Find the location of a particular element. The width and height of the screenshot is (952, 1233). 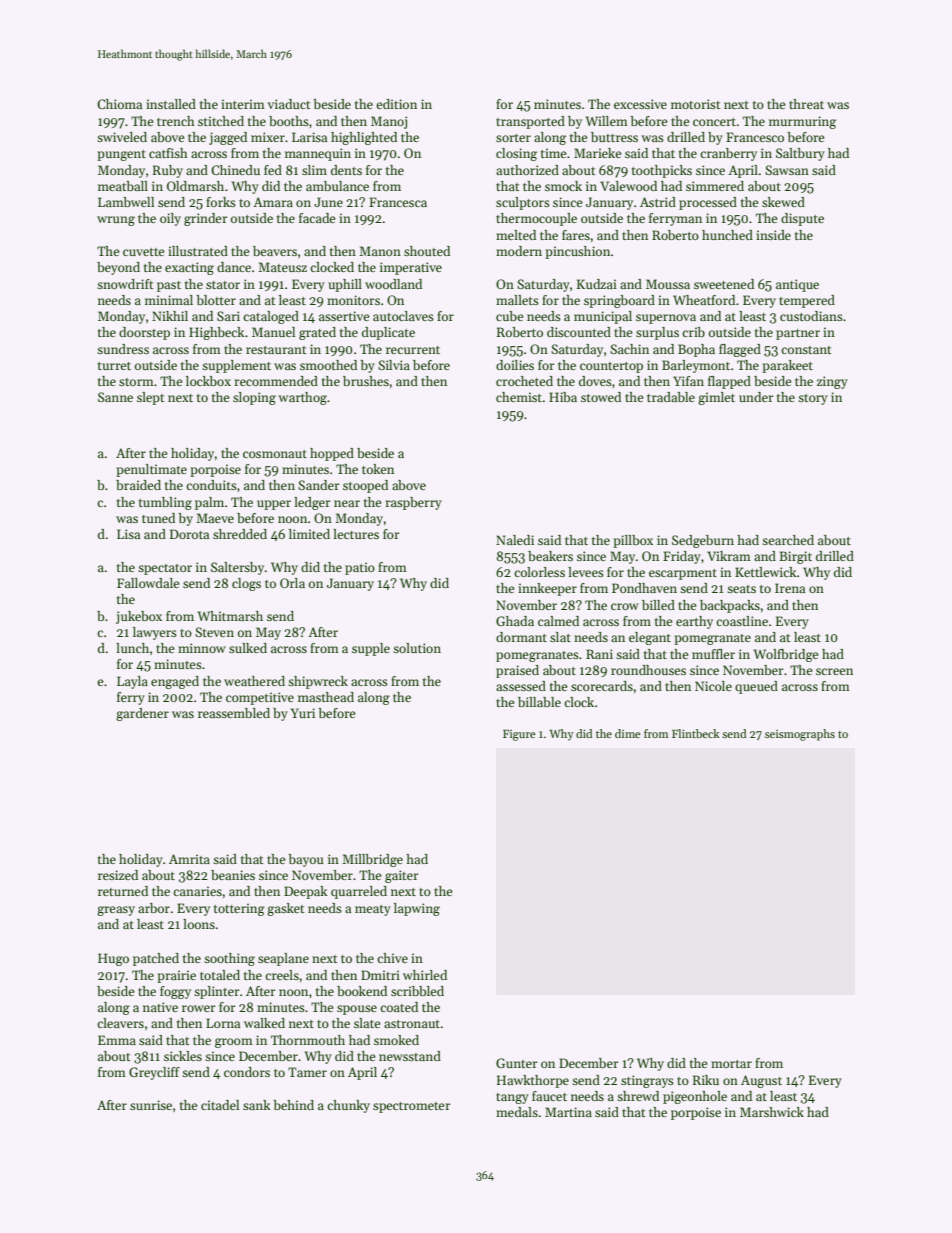

recommended is located at coordinates (276, 381).
